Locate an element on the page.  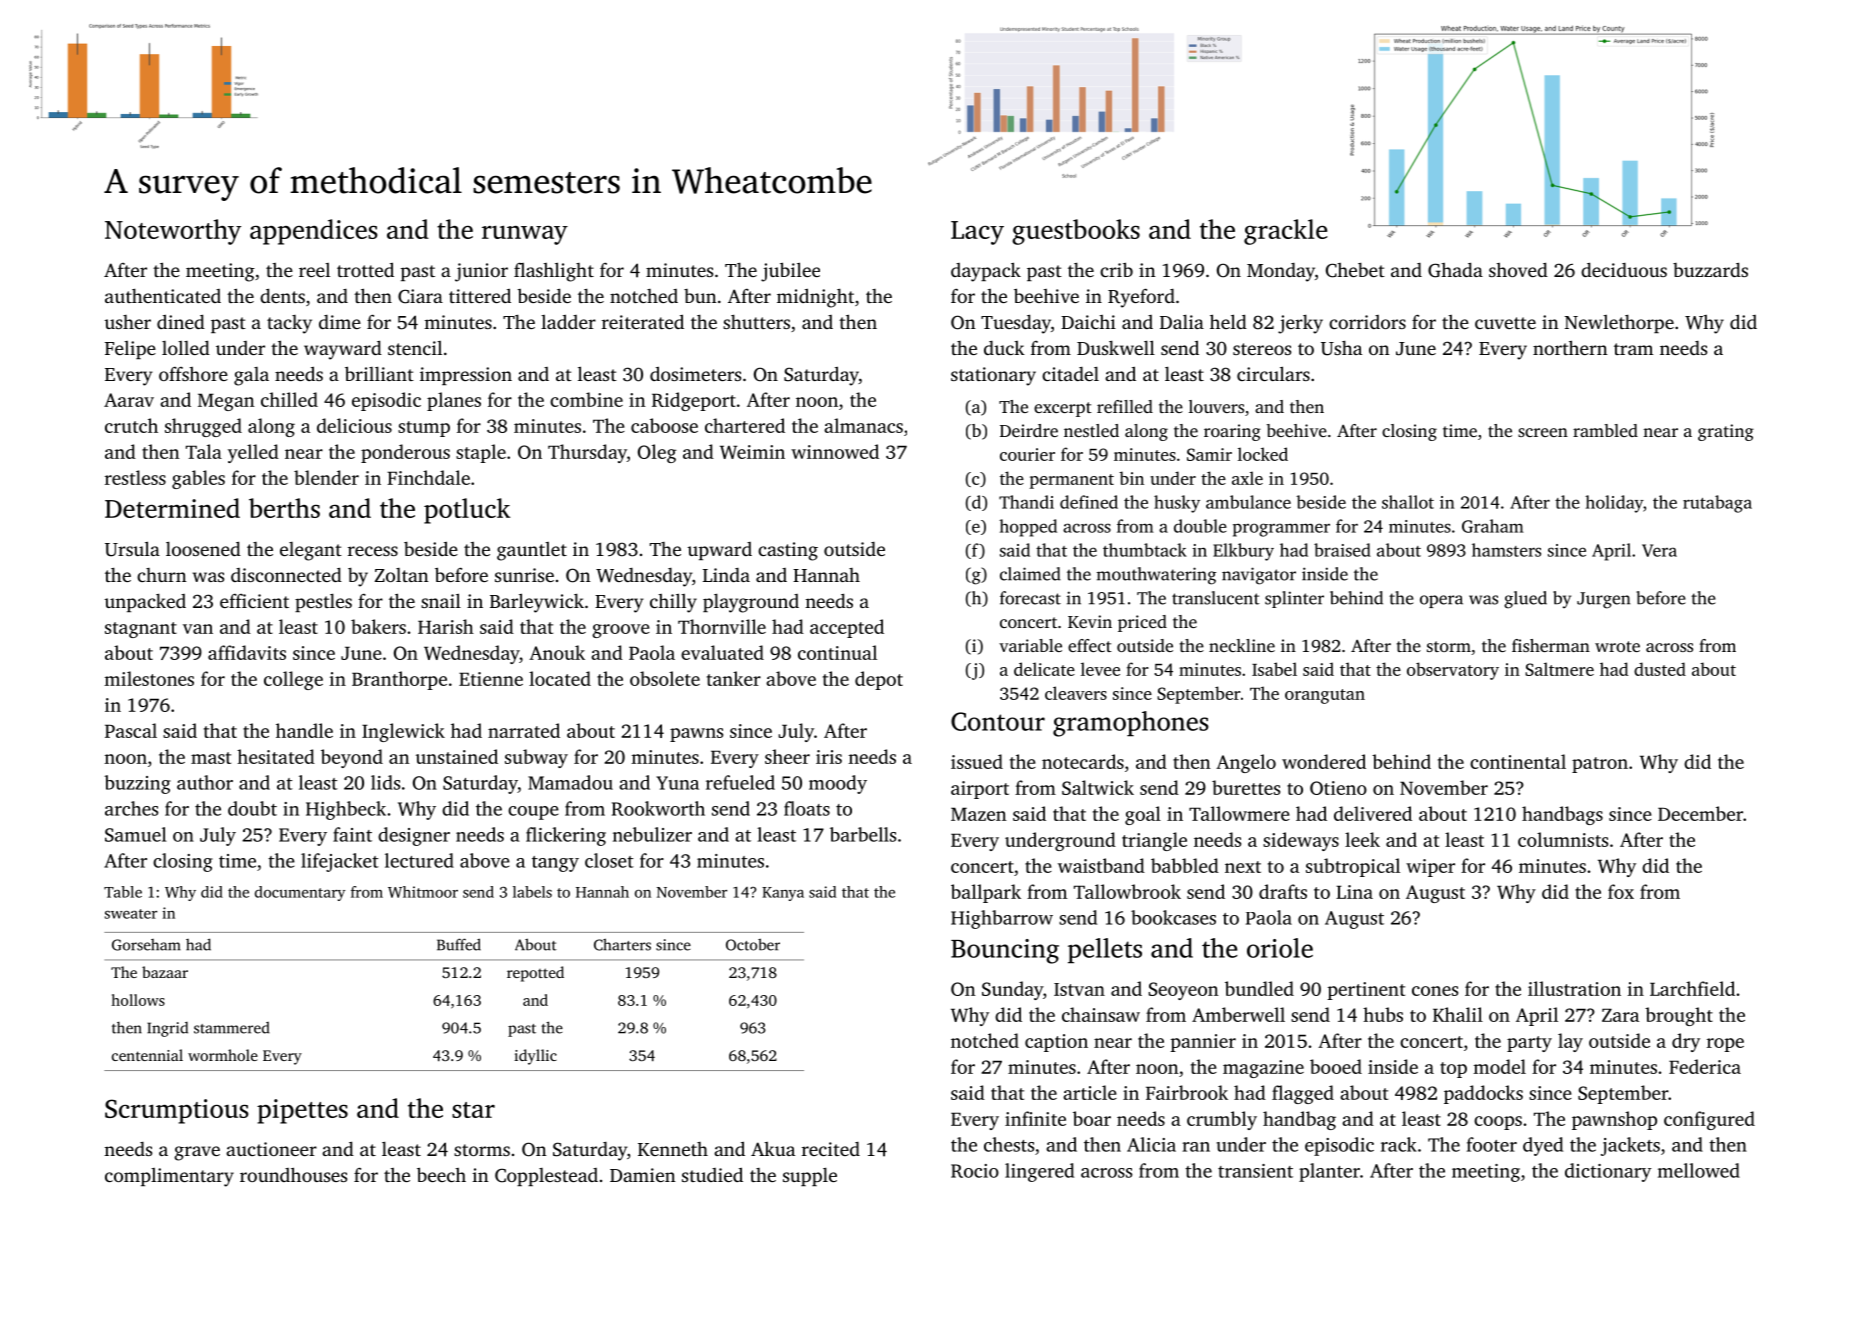
guestbooks is located at coordinates (1076, 232).
